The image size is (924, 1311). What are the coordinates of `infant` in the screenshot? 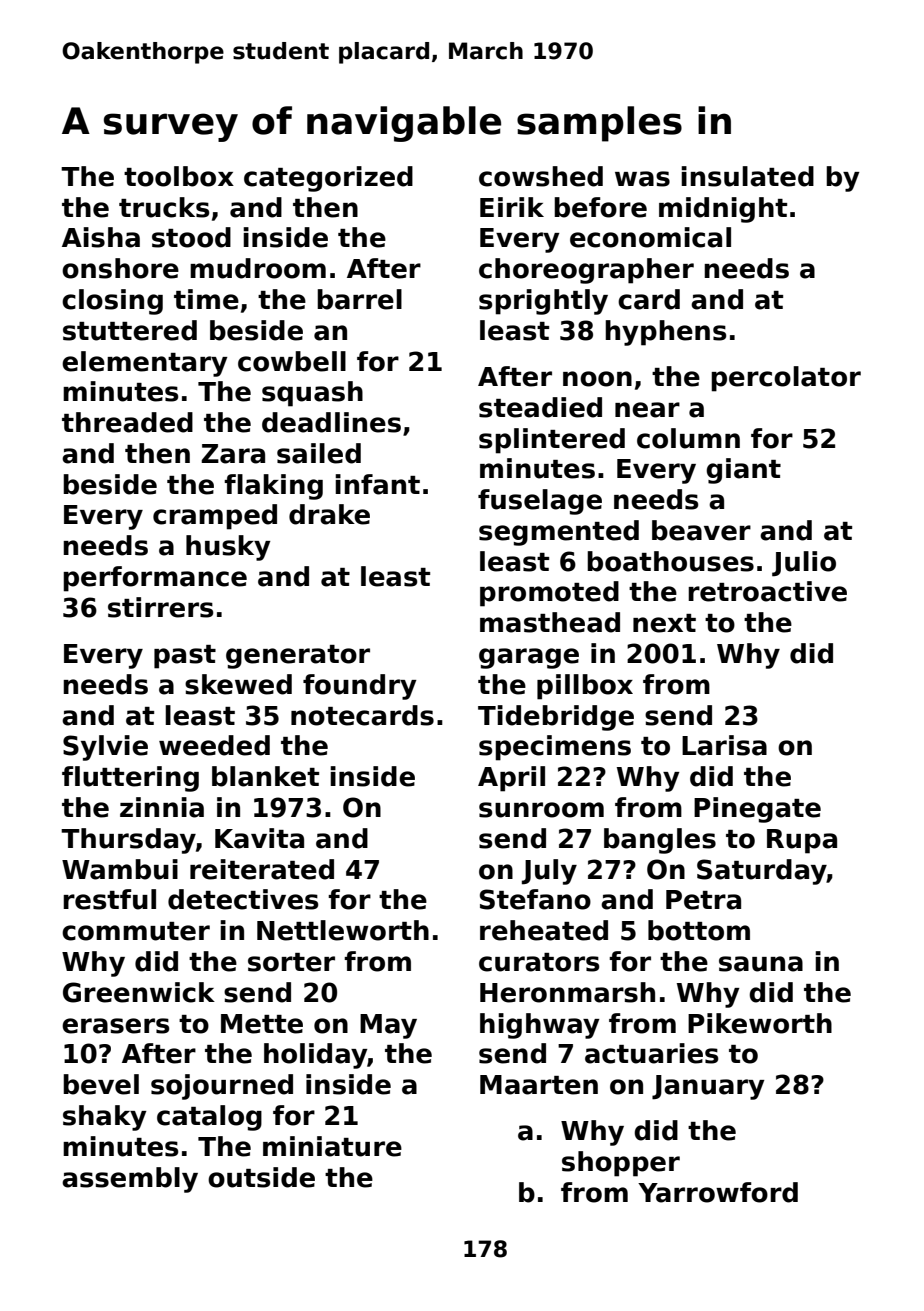 It's located at (377, 484).
